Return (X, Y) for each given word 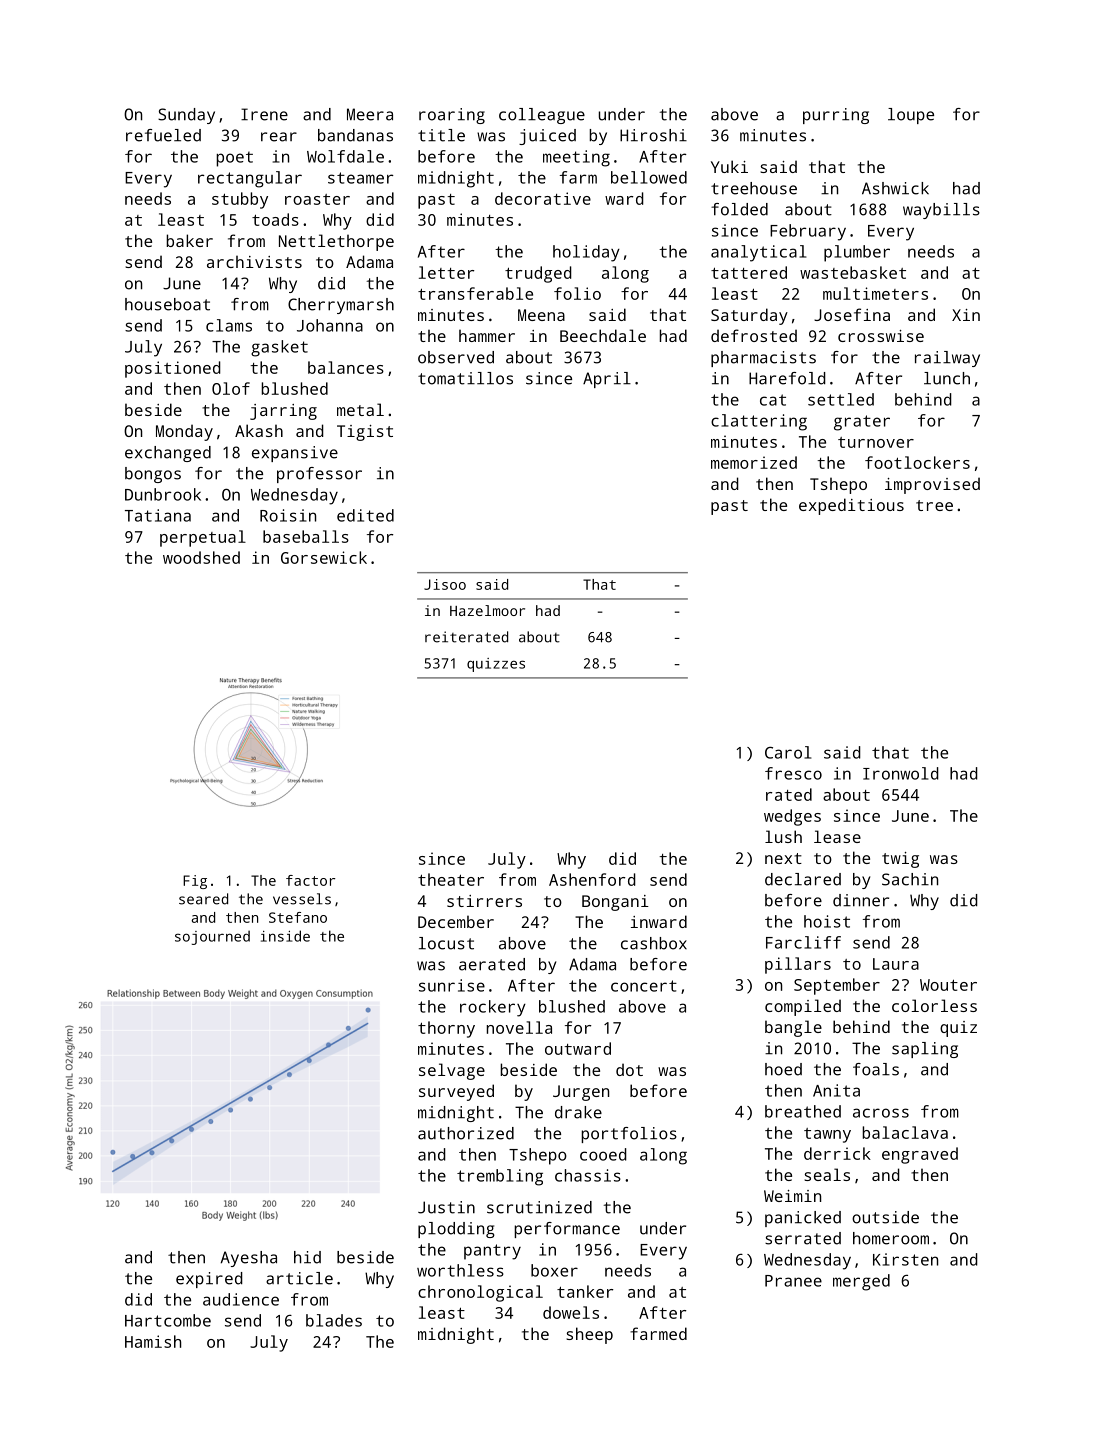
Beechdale (603, 335)
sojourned (212, 937)
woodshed (201, 557)
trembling (500, 1177)
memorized (754, 462)
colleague (542, 116)
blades (334, 1320)
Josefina (852, 314)
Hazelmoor (487, 610)
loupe (911, 116)
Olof (231, 388)
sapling (925, 1050)
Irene (264, 114)
